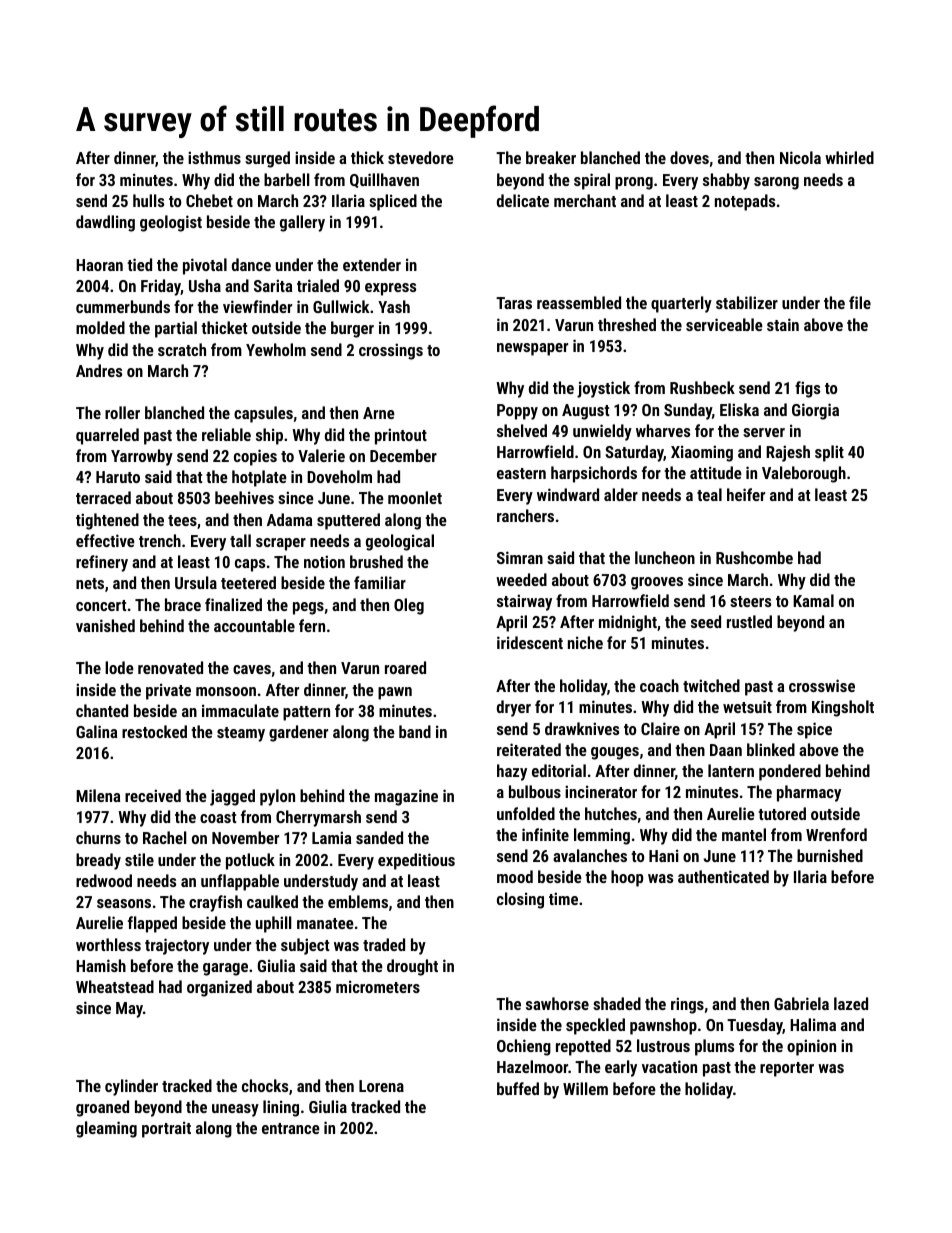  Describe the element at coordinates (214, 157) in the image. I see `isthmus` at that location.
